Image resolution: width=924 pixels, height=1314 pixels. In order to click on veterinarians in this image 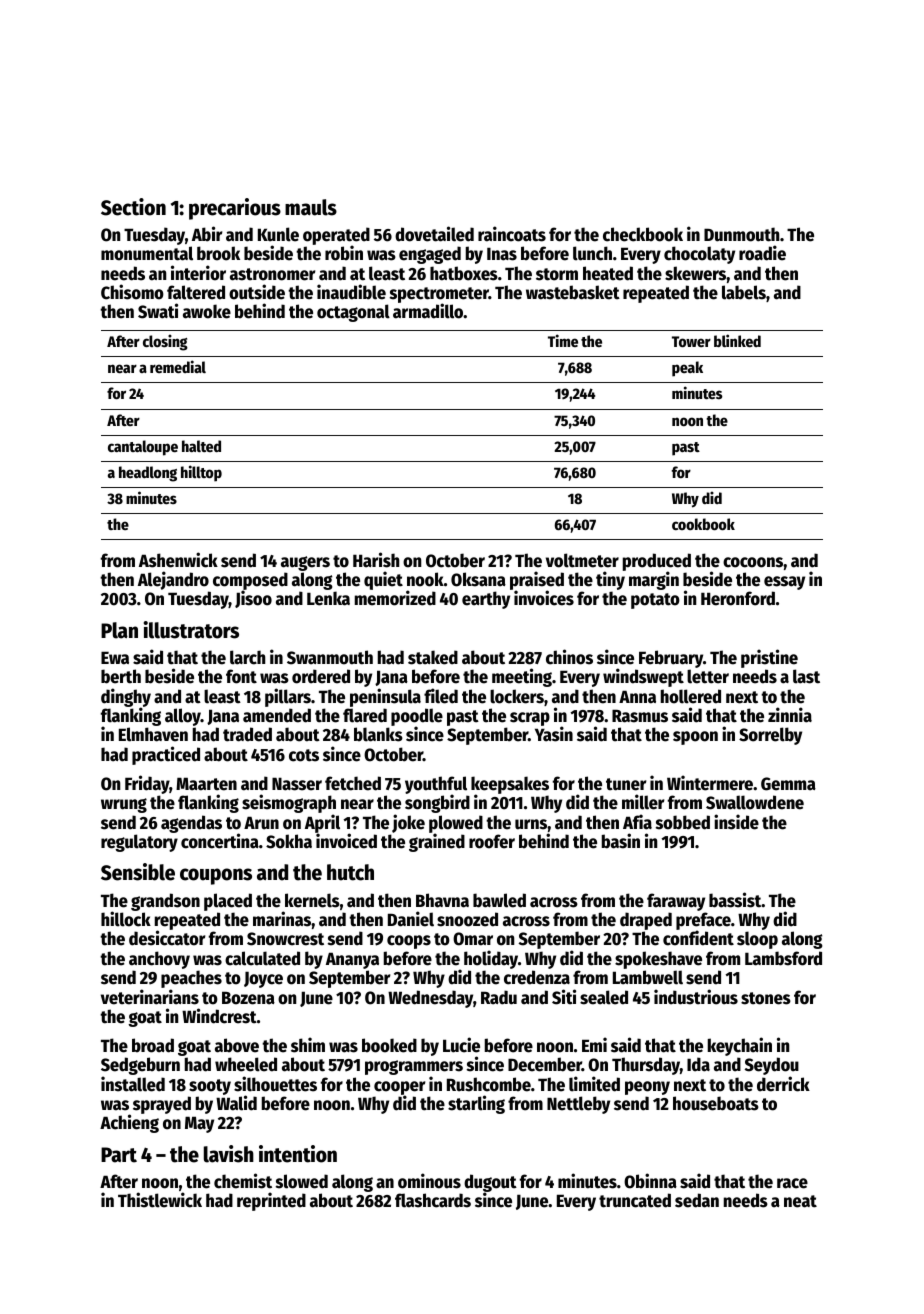, I will do `click(150, 997)`.
